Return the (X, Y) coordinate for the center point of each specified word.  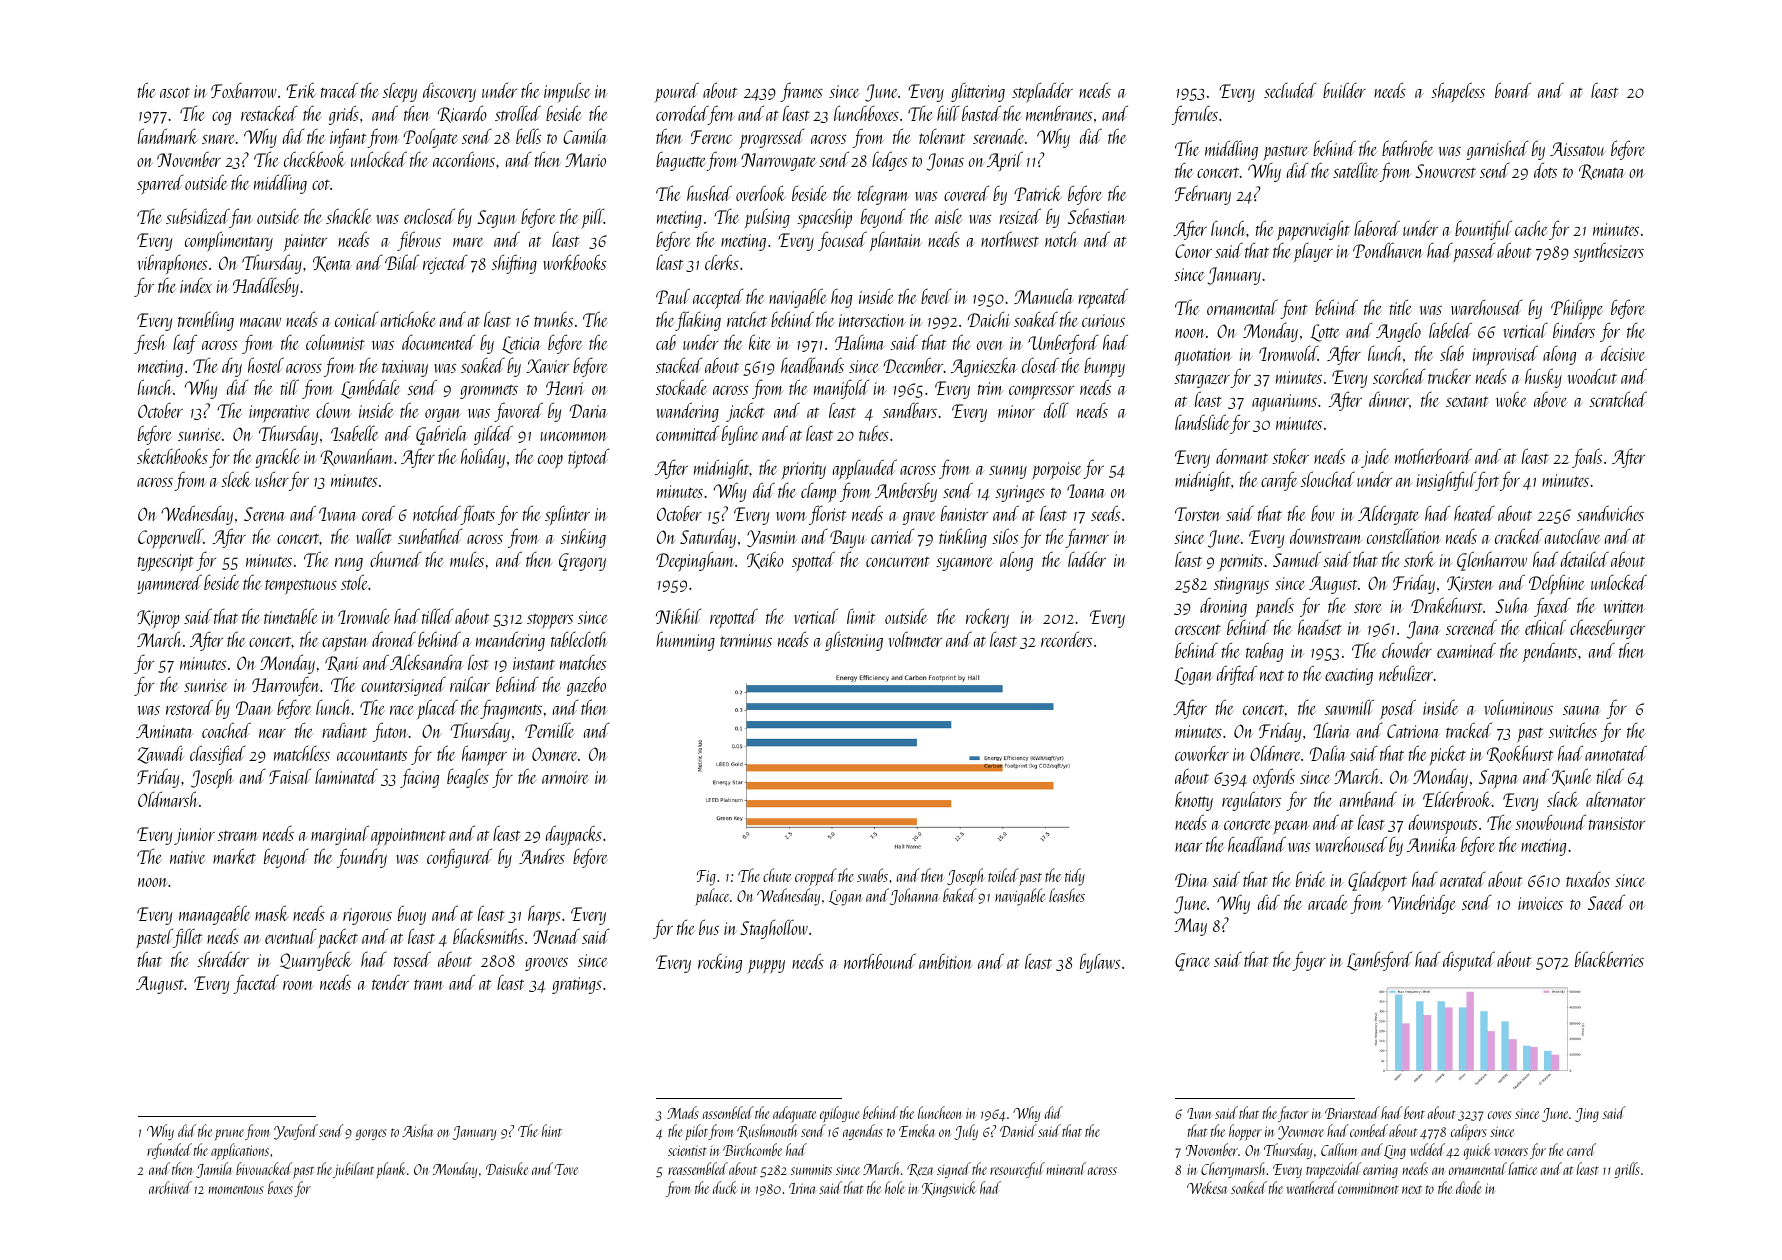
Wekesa (1207, 1187)
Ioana (1086, 491)
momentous (236, 1190)
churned (396, 559)
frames (801, 92)
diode (1468, 1187)
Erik (301, 90)
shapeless (1458, 92)
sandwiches (1610, 513)
